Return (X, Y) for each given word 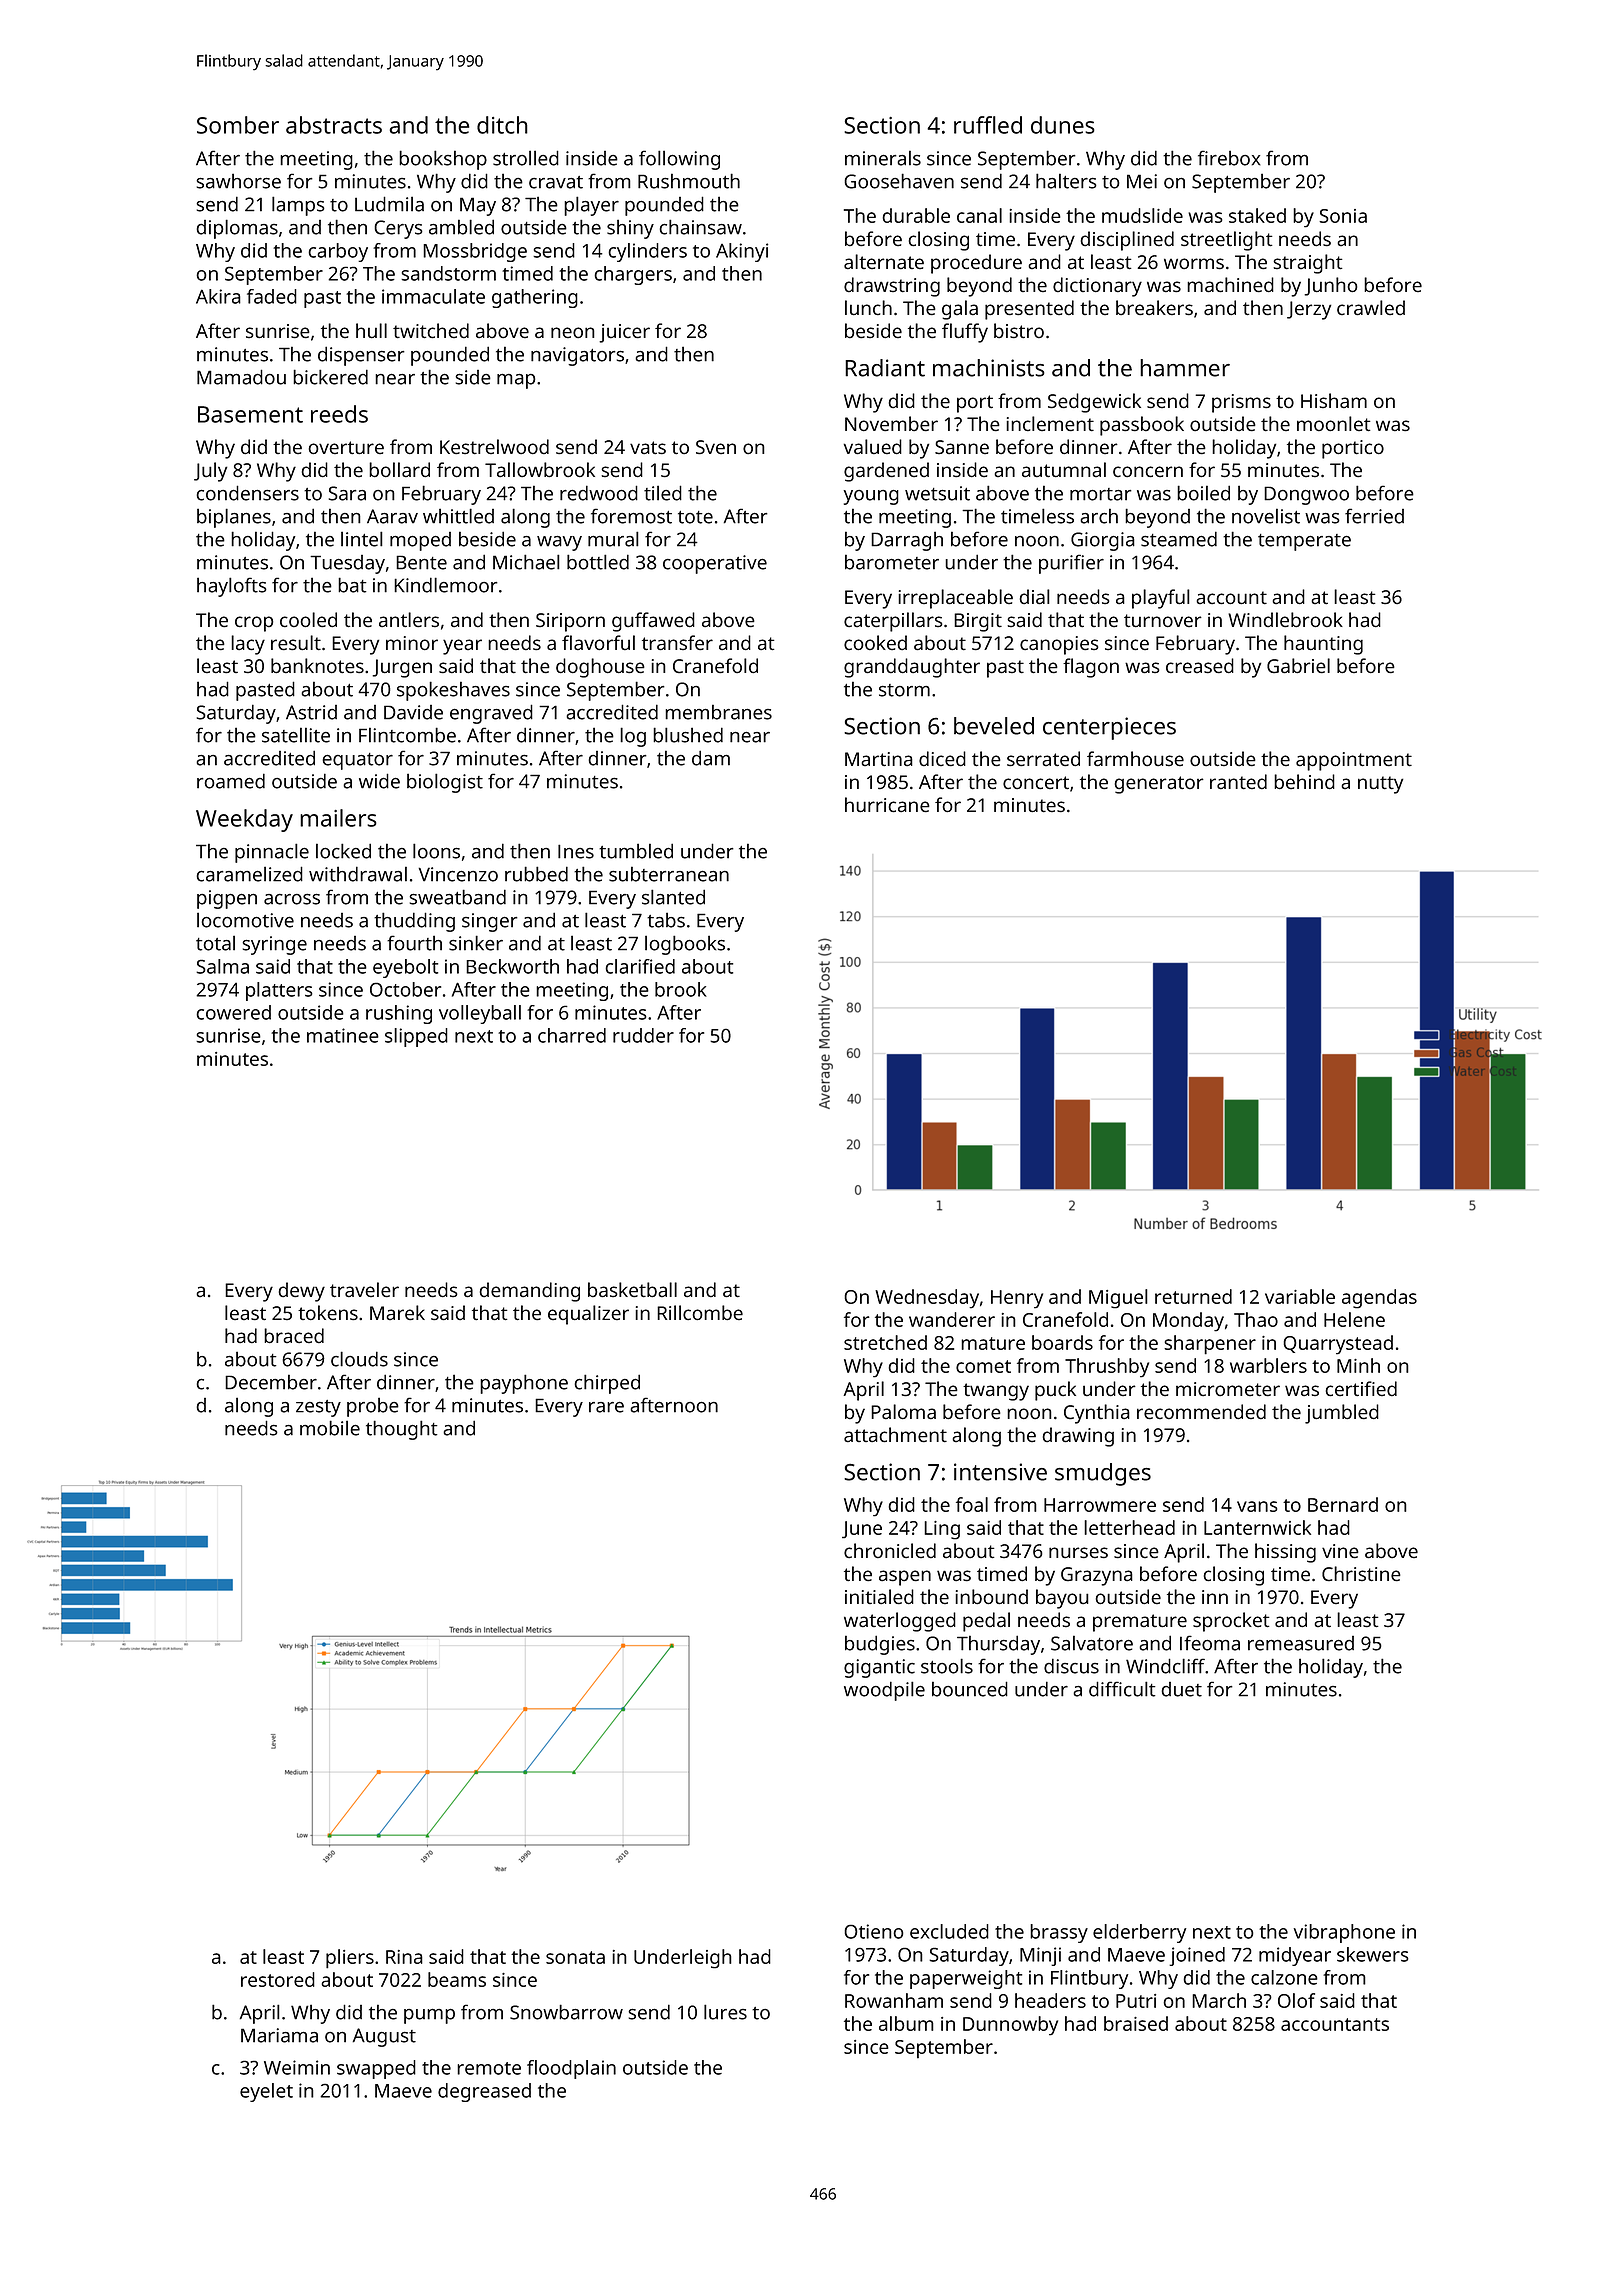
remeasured (1301, 1643)
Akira (218, 296)
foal (972, 1504)
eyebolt (405, 968)
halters (1066, 181)
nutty (1380, 785)
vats (648, 447)
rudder (643, 1035)
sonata (575, 1957)
